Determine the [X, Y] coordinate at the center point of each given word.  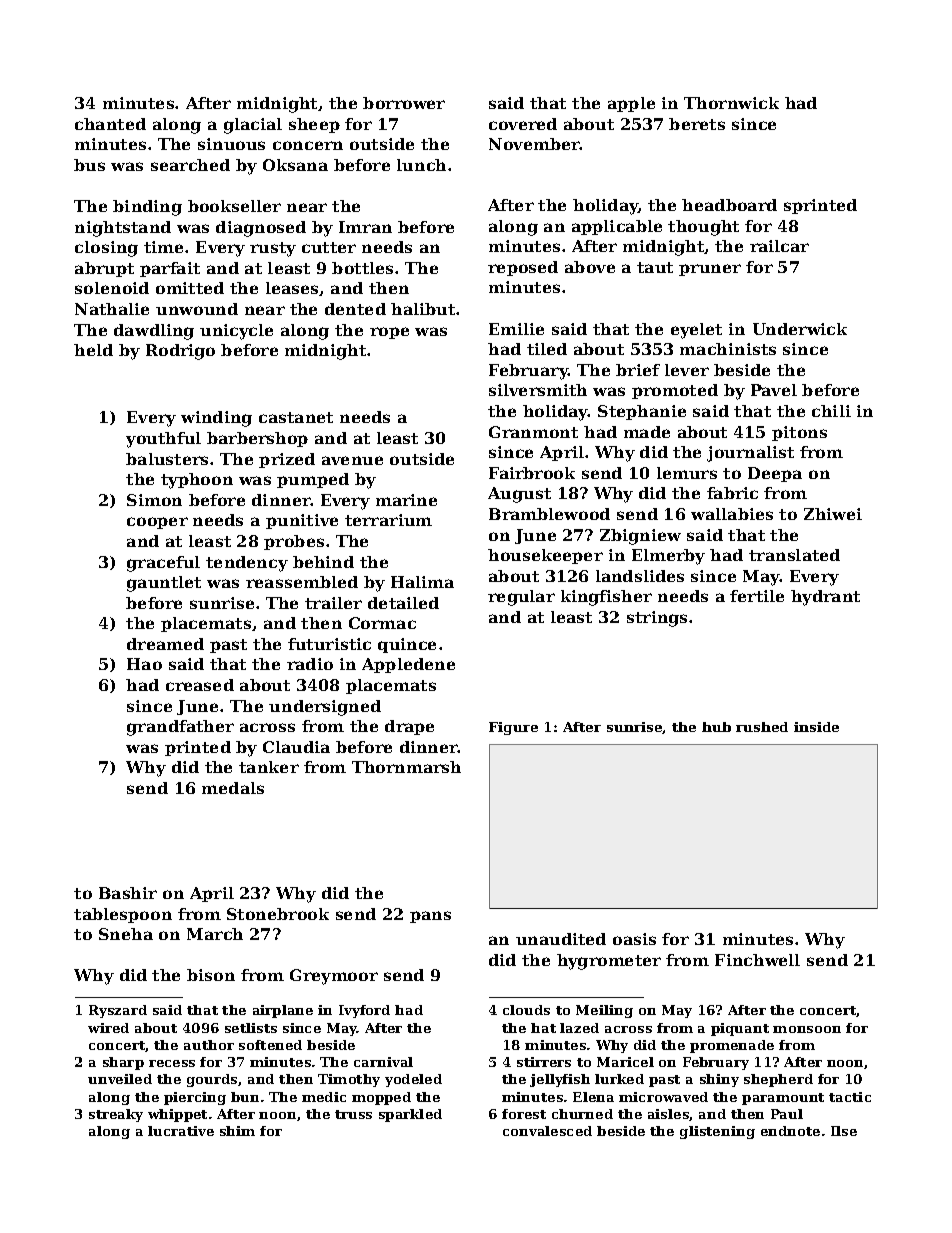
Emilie [516, 329]
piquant [740, 1029]
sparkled [410, 1115]
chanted [110, 124]
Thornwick [731, 103]
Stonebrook [278, 914]
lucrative [181, 1131]
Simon [154, 500]
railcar [779, 246]
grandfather [180, 728]
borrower [404, 103]
